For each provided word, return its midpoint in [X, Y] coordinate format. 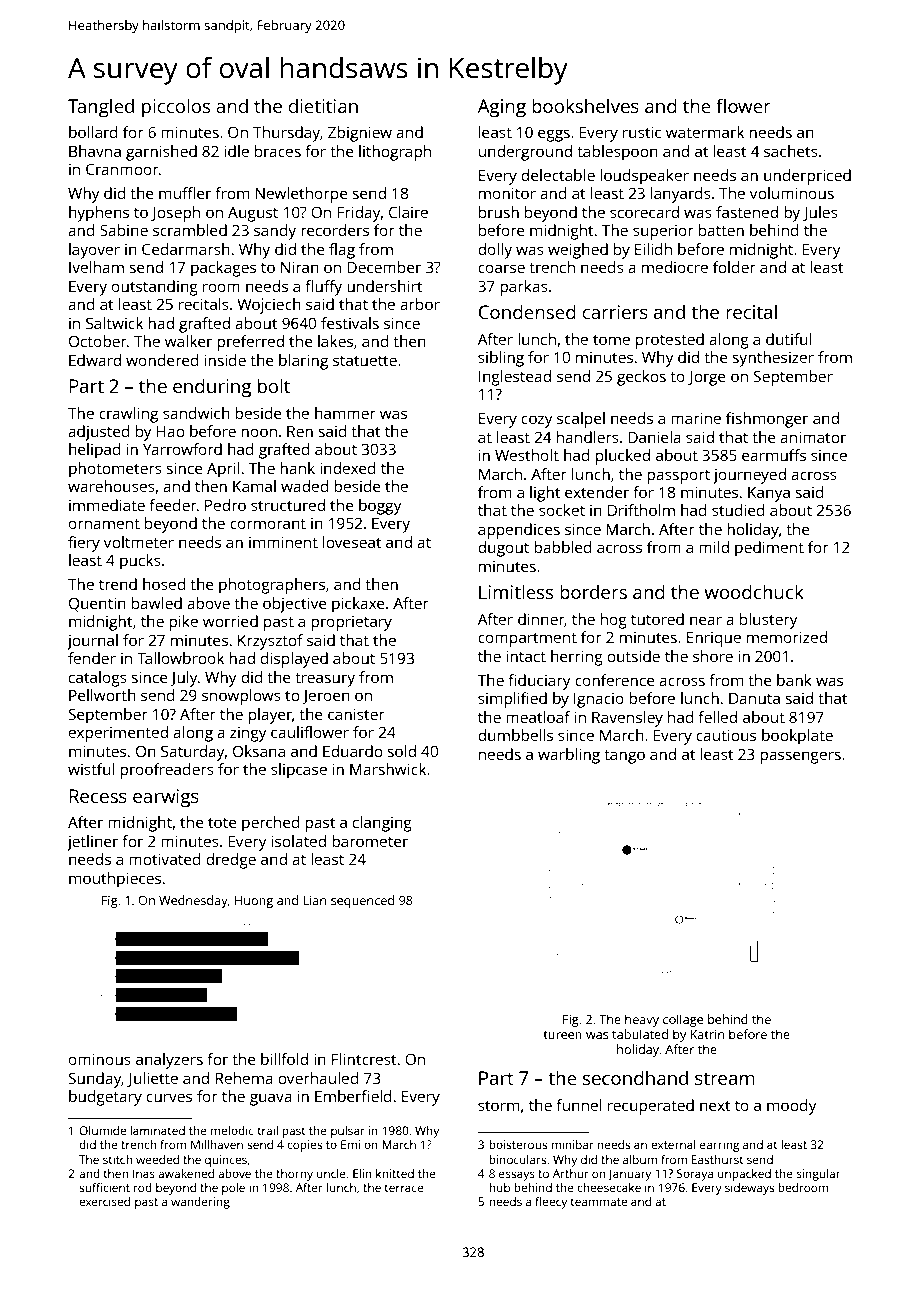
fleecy [551, 1203]
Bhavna [95, 151]
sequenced [362, 901]
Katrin [707, 1034]
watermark [705, 132]
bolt [274, 385]
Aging [502, 108]
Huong [254, 902]
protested [670, 341]
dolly [495, 251]
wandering [200, 1203]
